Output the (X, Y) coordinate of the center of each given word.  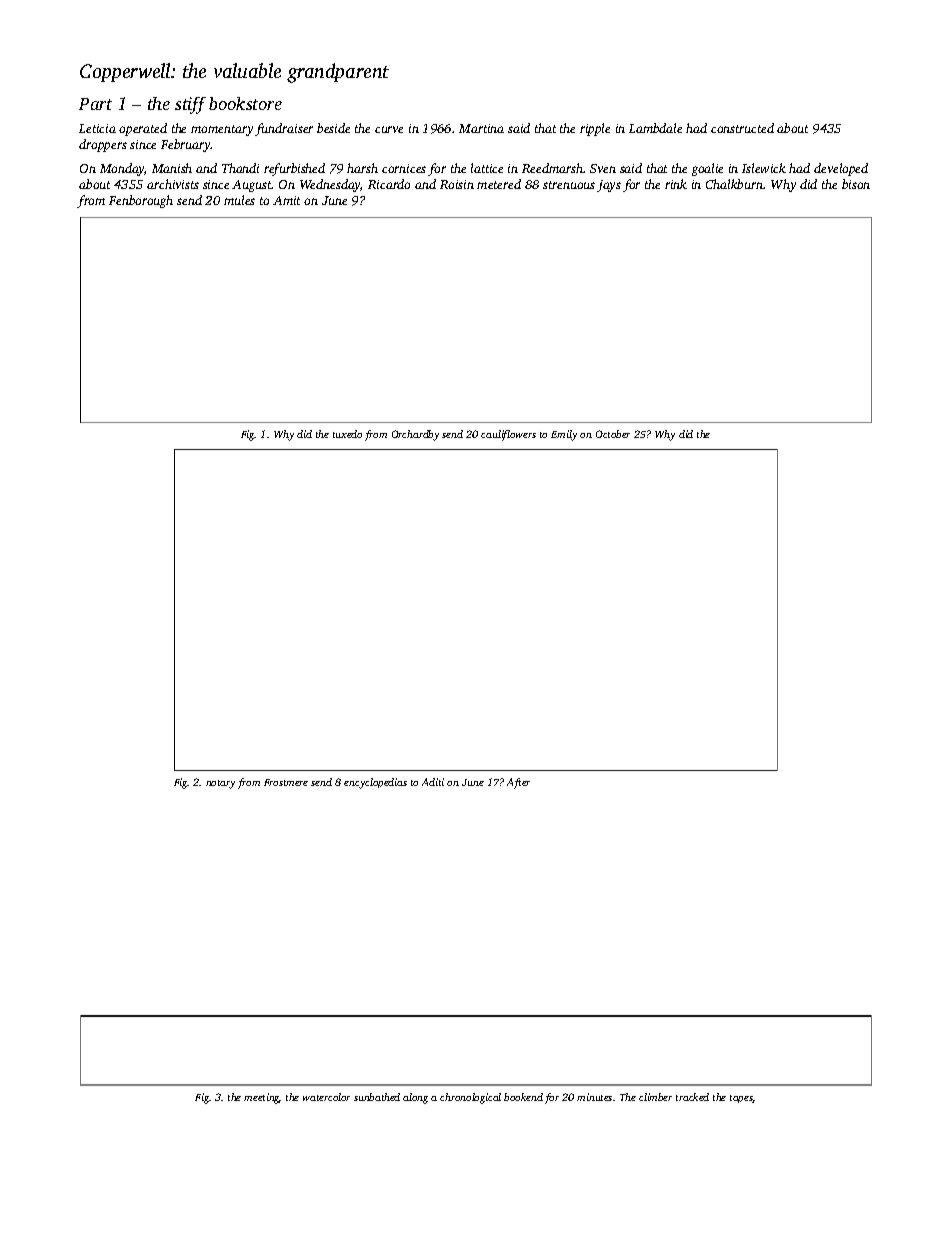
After (518, 783)
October (613, 434)
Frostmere (286, 782)
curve (389, 129)
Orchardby (415, 435)
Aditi (433, 782)
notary (220, 784)
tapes (741, 1099)
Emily (564, 435)
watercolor (326, 1097)
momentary (222, 130)
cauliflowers (508, 435)
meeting (262, 1098)
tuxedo (347, 434)
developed (841, 169)
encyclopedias (375, 783)
